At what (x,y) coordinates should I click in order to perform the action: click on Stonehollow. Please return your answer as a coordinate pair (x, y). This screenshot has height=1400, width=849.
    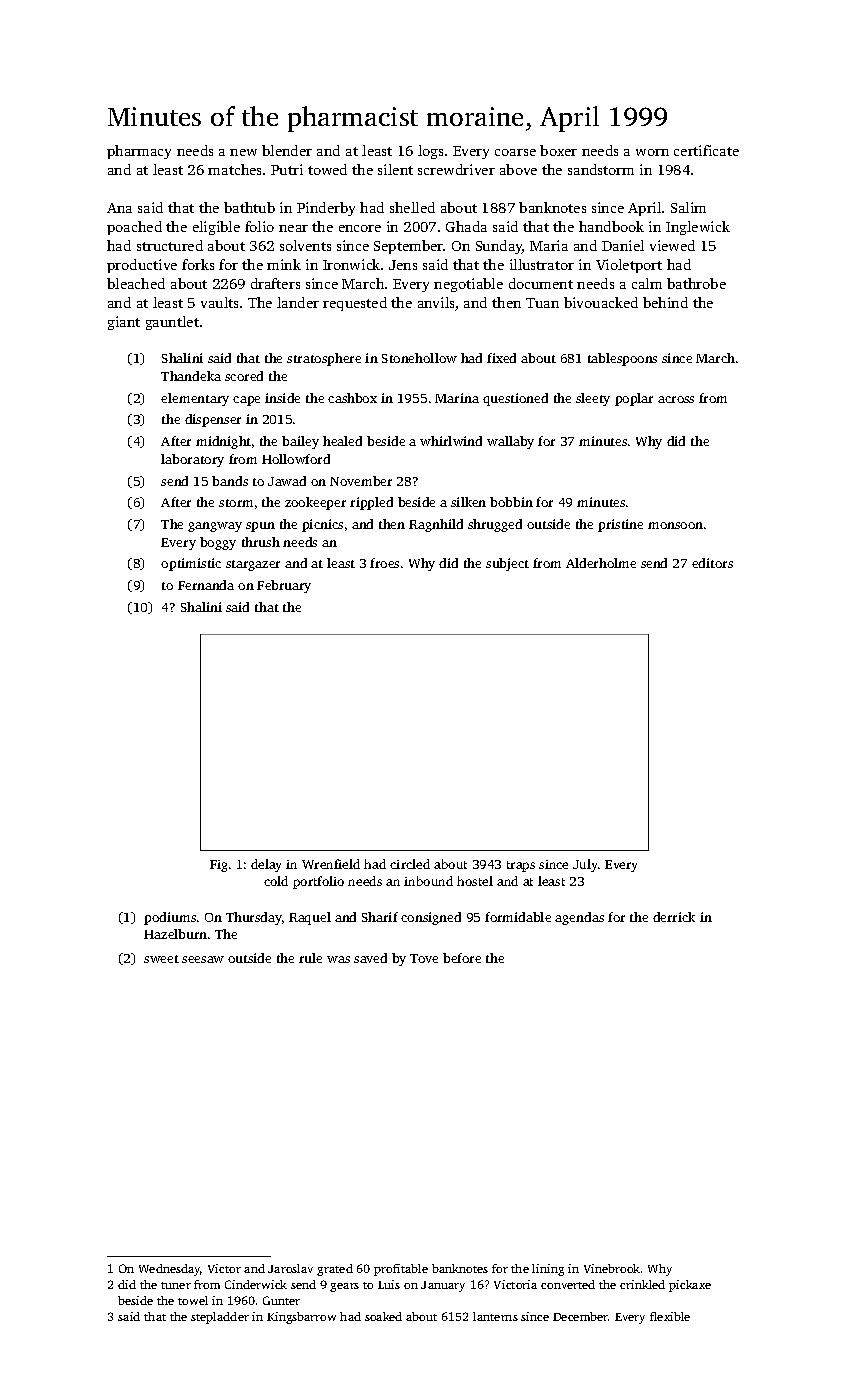
    Looking at the image, I should click on (419, 358).
